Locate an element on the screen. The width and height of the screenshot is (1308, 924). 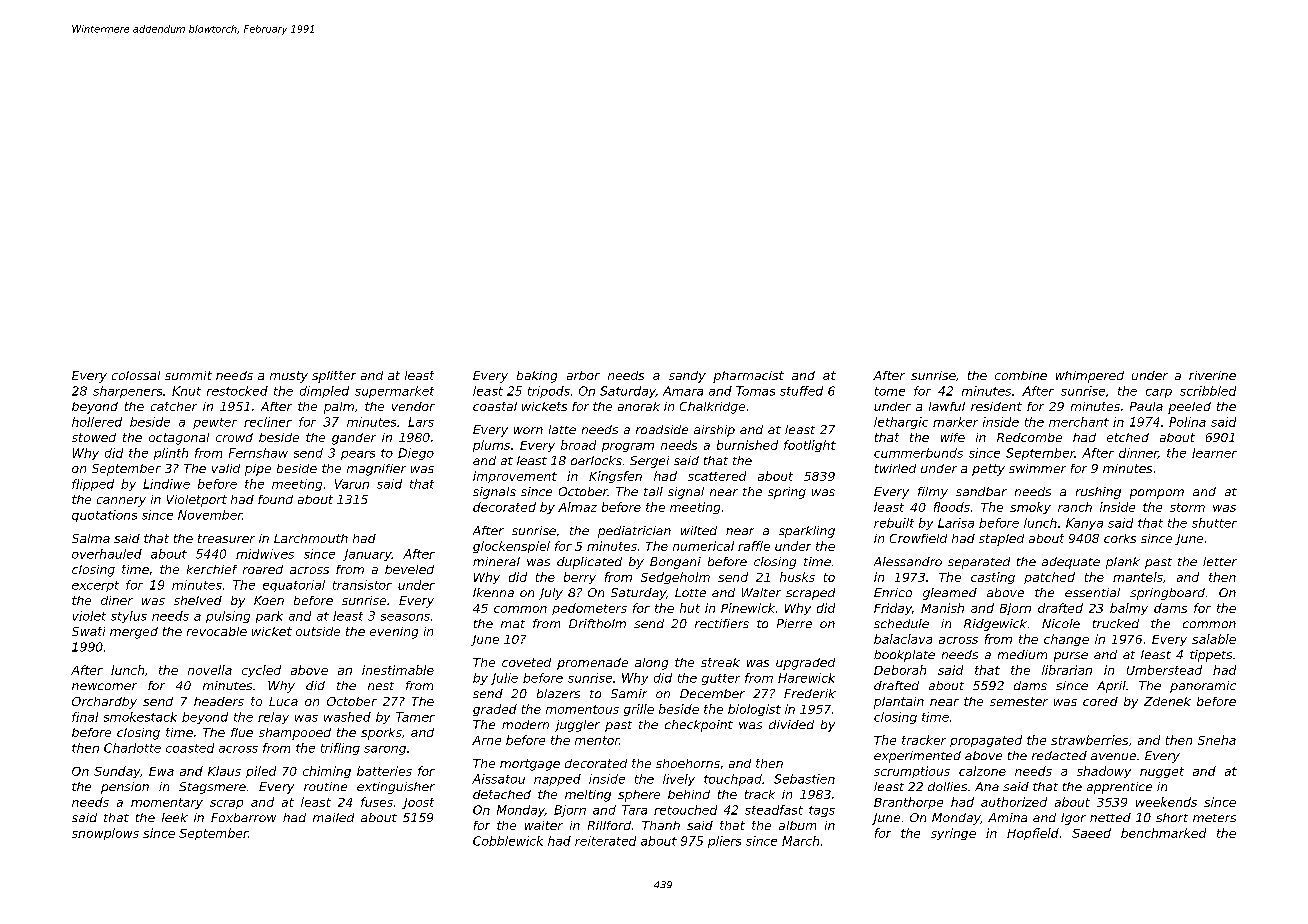
combine is located at coordinates (1021, 375).
